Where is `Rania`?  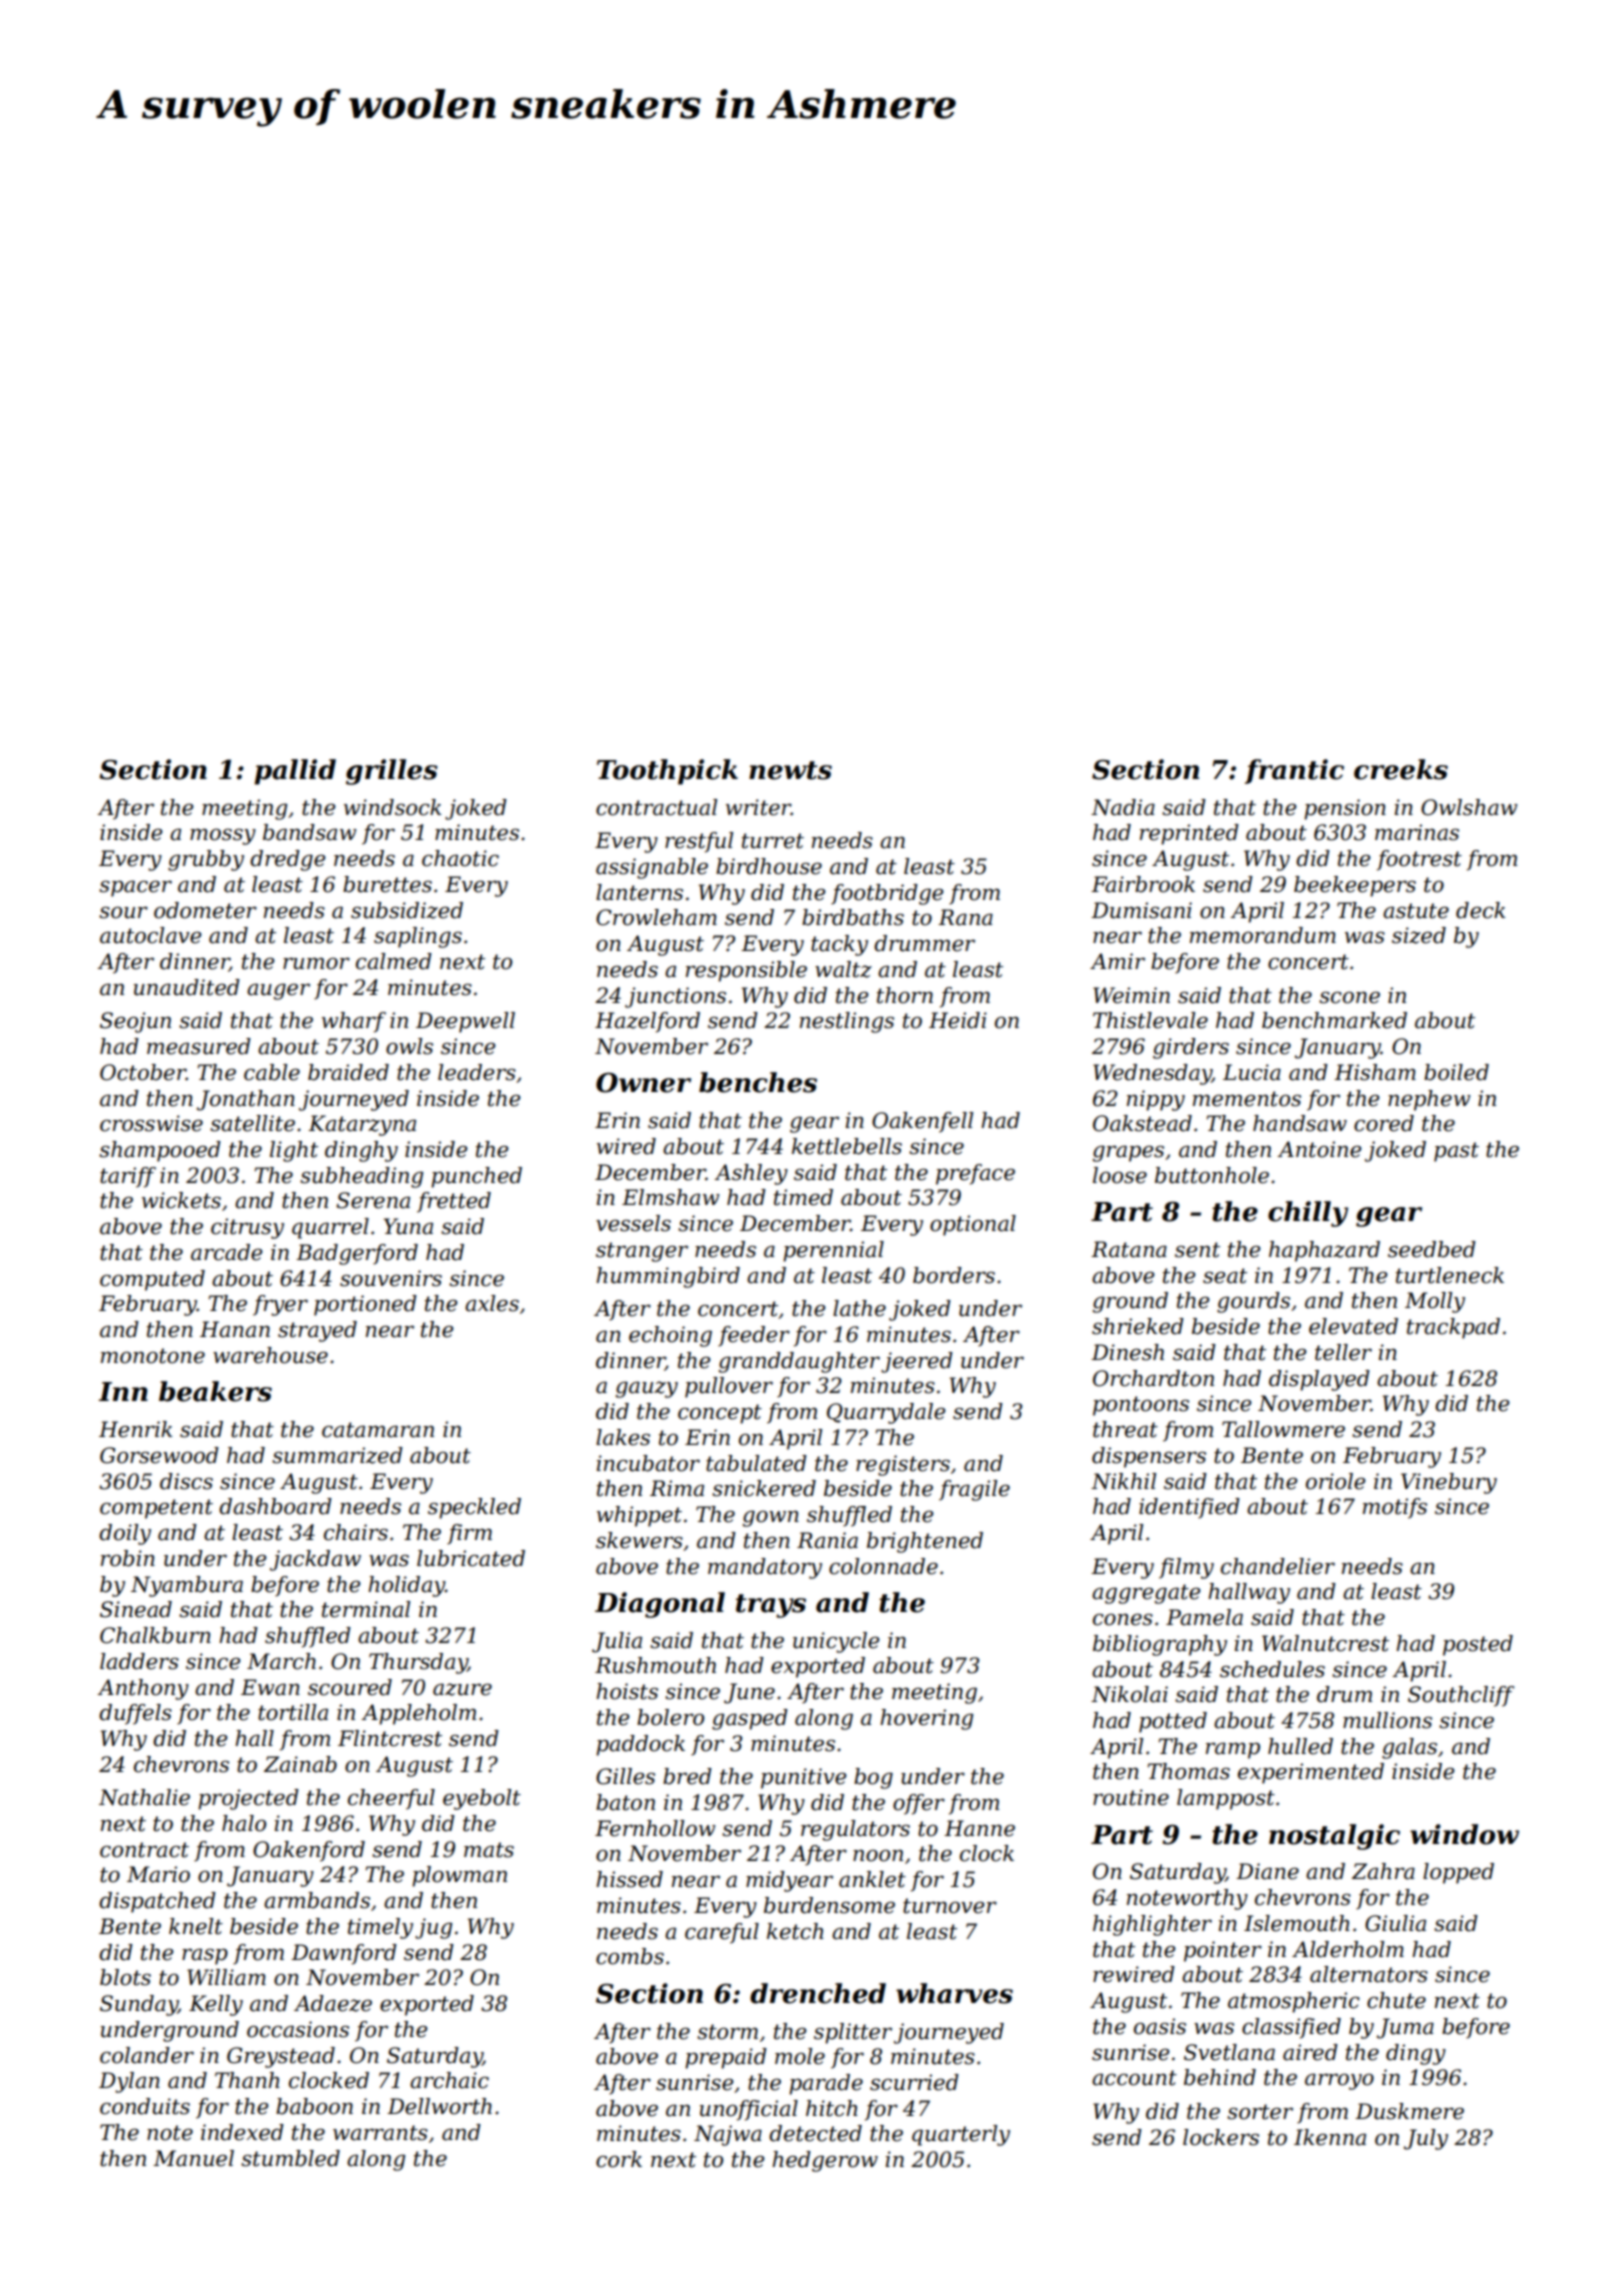 Rania is located at coordinates (827, 1540).
